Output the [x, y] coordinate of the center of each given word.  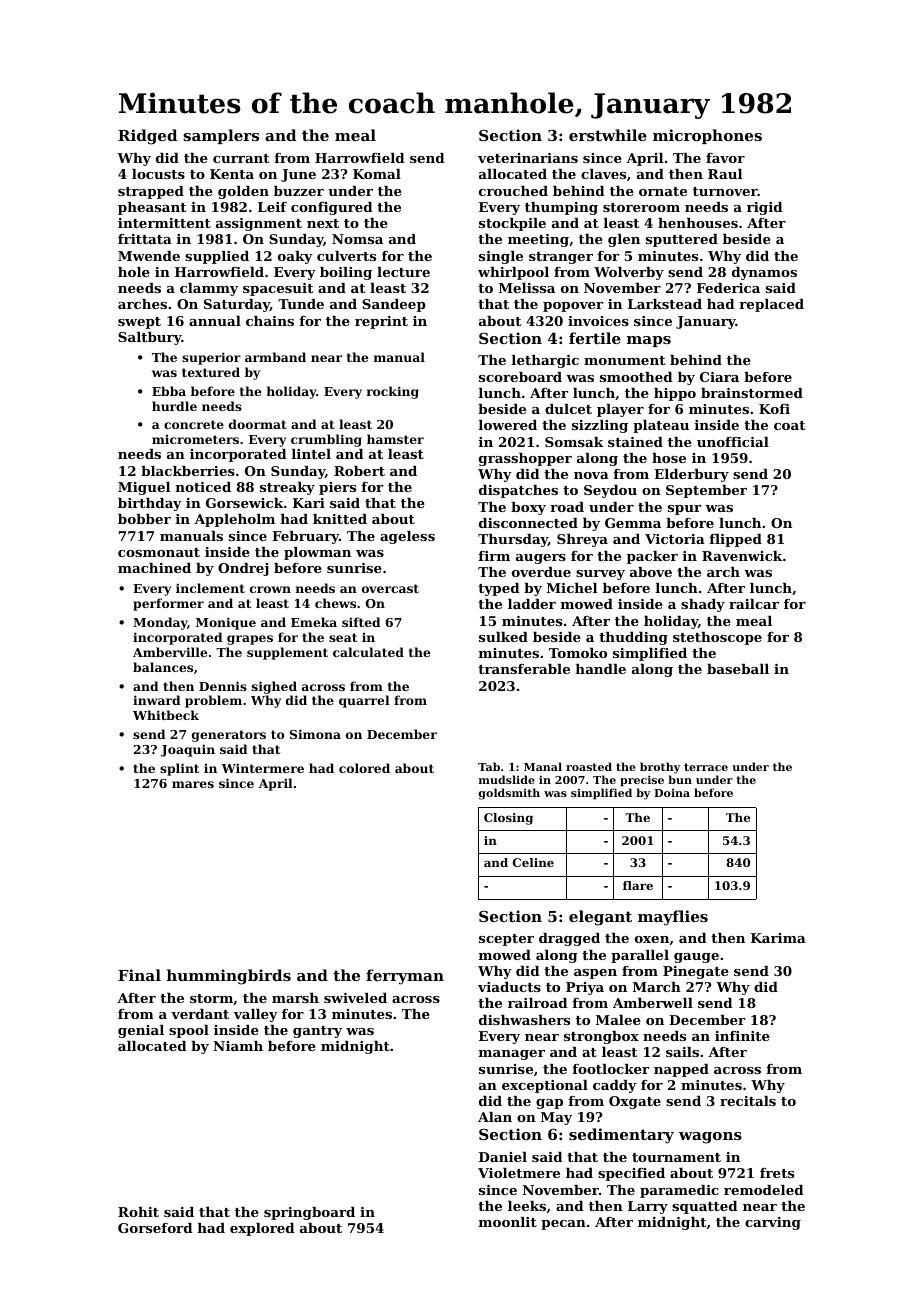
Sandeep [394, 305]
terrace [706, 767]
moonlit [508, 1222]
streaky [287, 488]
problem [213, 701]
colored [364, 768]
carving [773, 1223]
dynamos [764, 273]
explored [262, 1229]
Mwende [149, 256]
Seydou [610, 491]
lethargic [545, 361]
